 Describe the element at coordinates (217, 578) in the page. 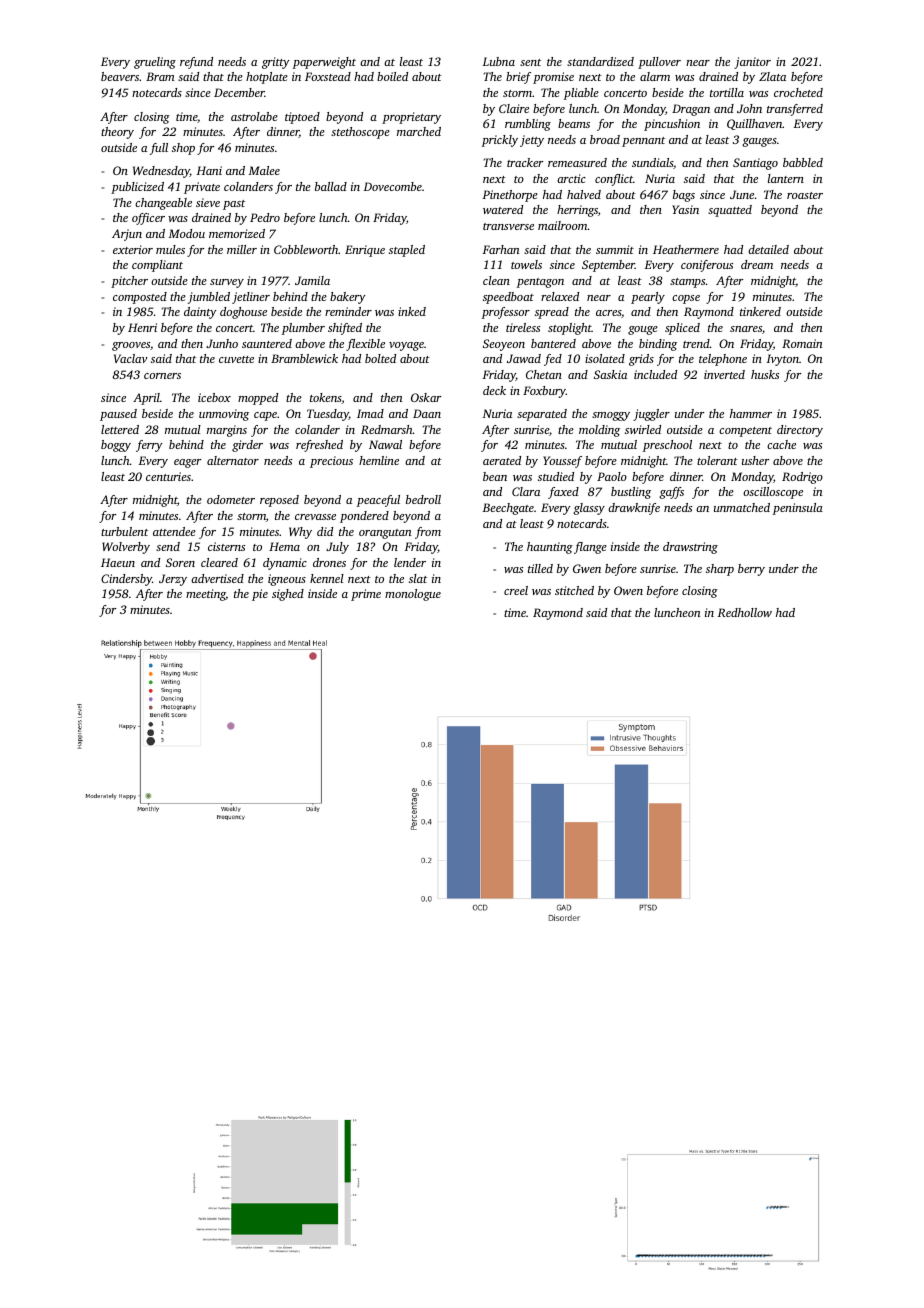

I see `advertised` at that location.
